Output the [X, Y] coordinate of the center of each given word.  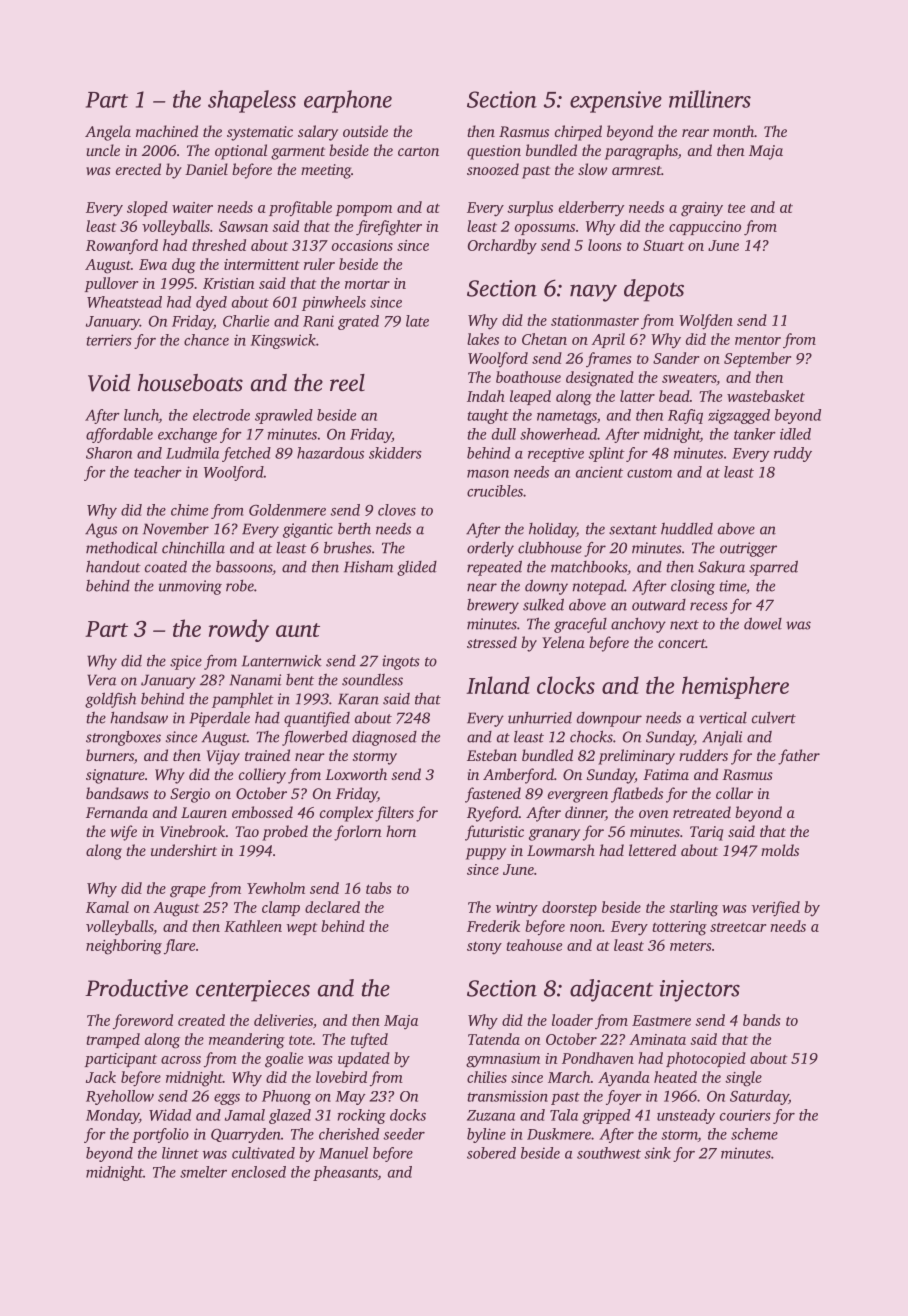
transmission [507, 1096]
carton [418, 151]
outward [659, 605]
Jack [101, 1077]
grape [188, 892]
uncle [103, 150]
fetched [246, 454]
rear [695, 133]
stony [484, 948]
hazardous [330, 453]
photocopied [706, 1059]
